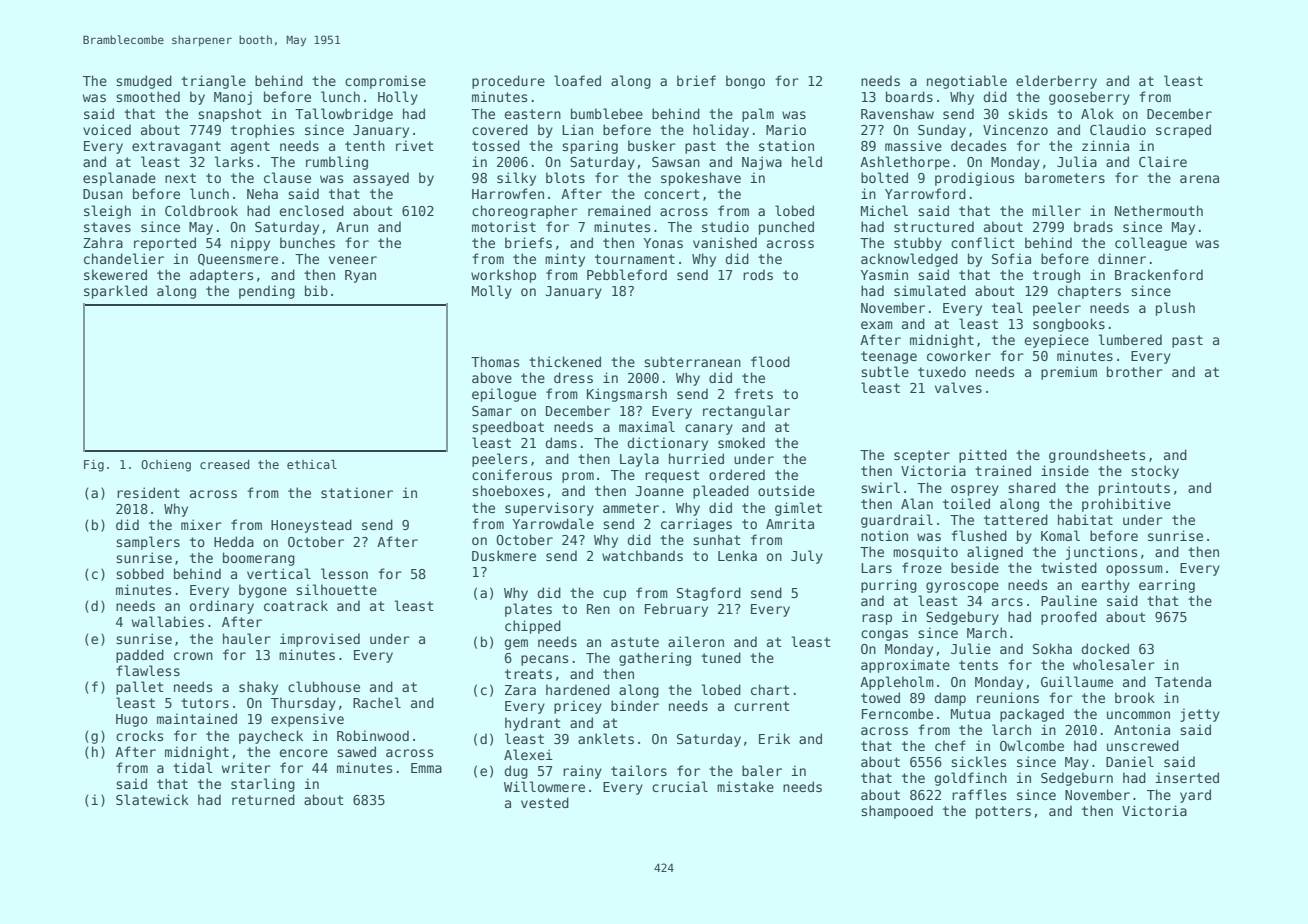  Describe the element at coordinates (1097, 113) in the screenshot. I see `Alok` at that location.
